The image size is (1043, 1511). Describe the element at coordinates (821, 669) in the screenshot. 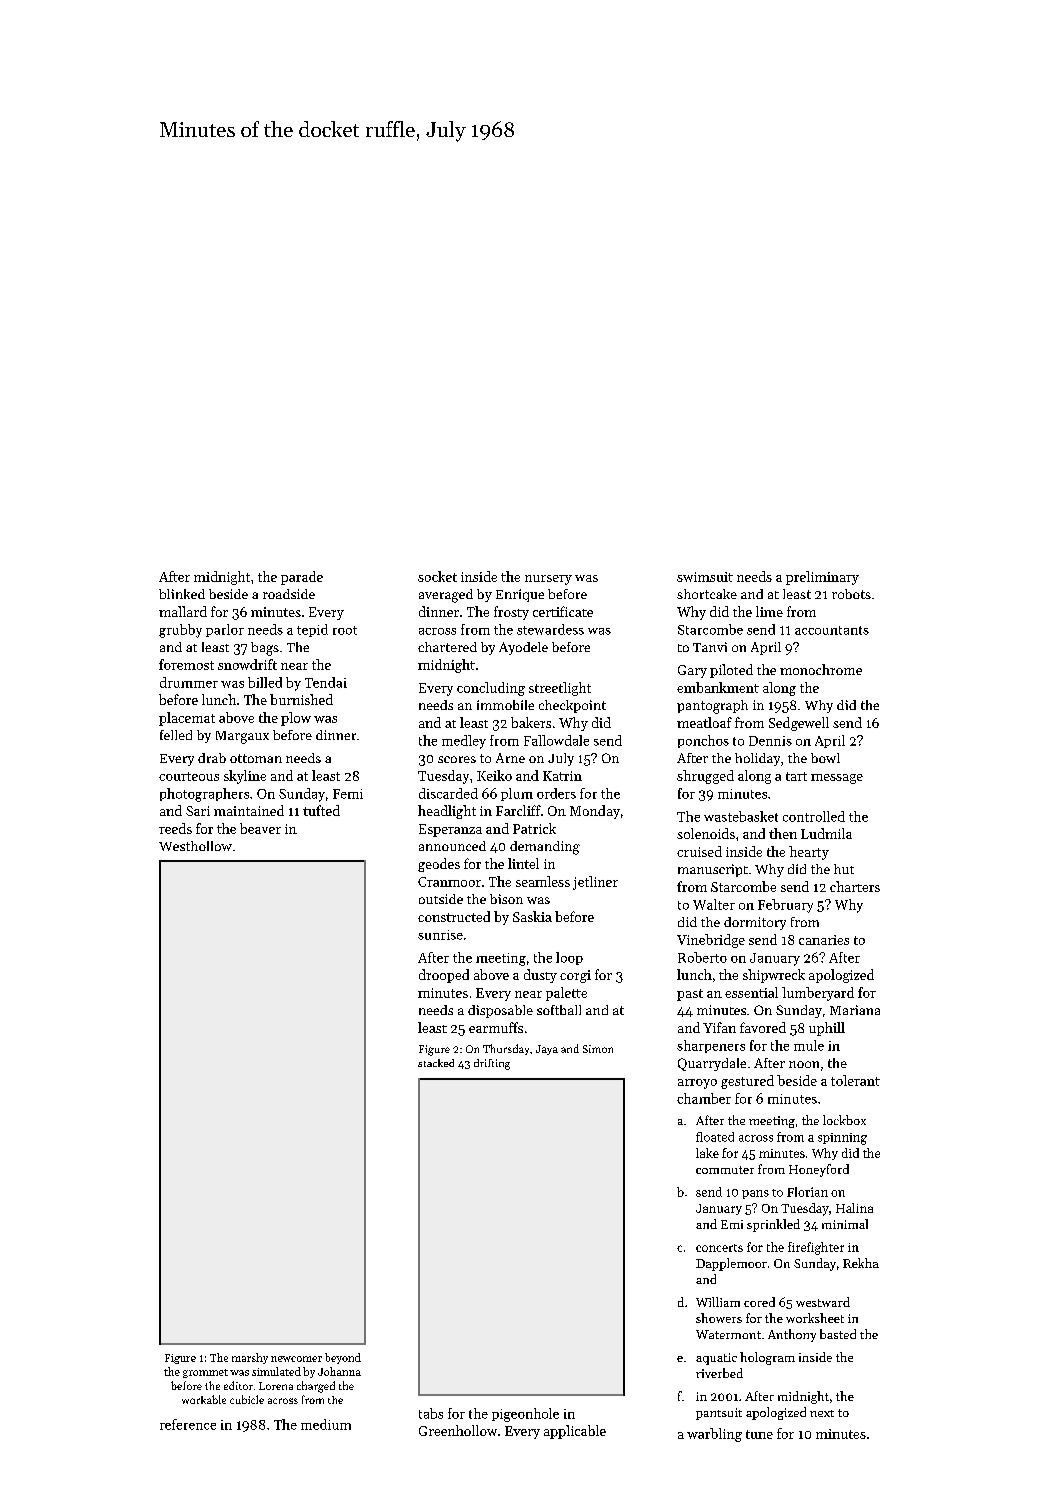

I see `monochrome` at that location.
